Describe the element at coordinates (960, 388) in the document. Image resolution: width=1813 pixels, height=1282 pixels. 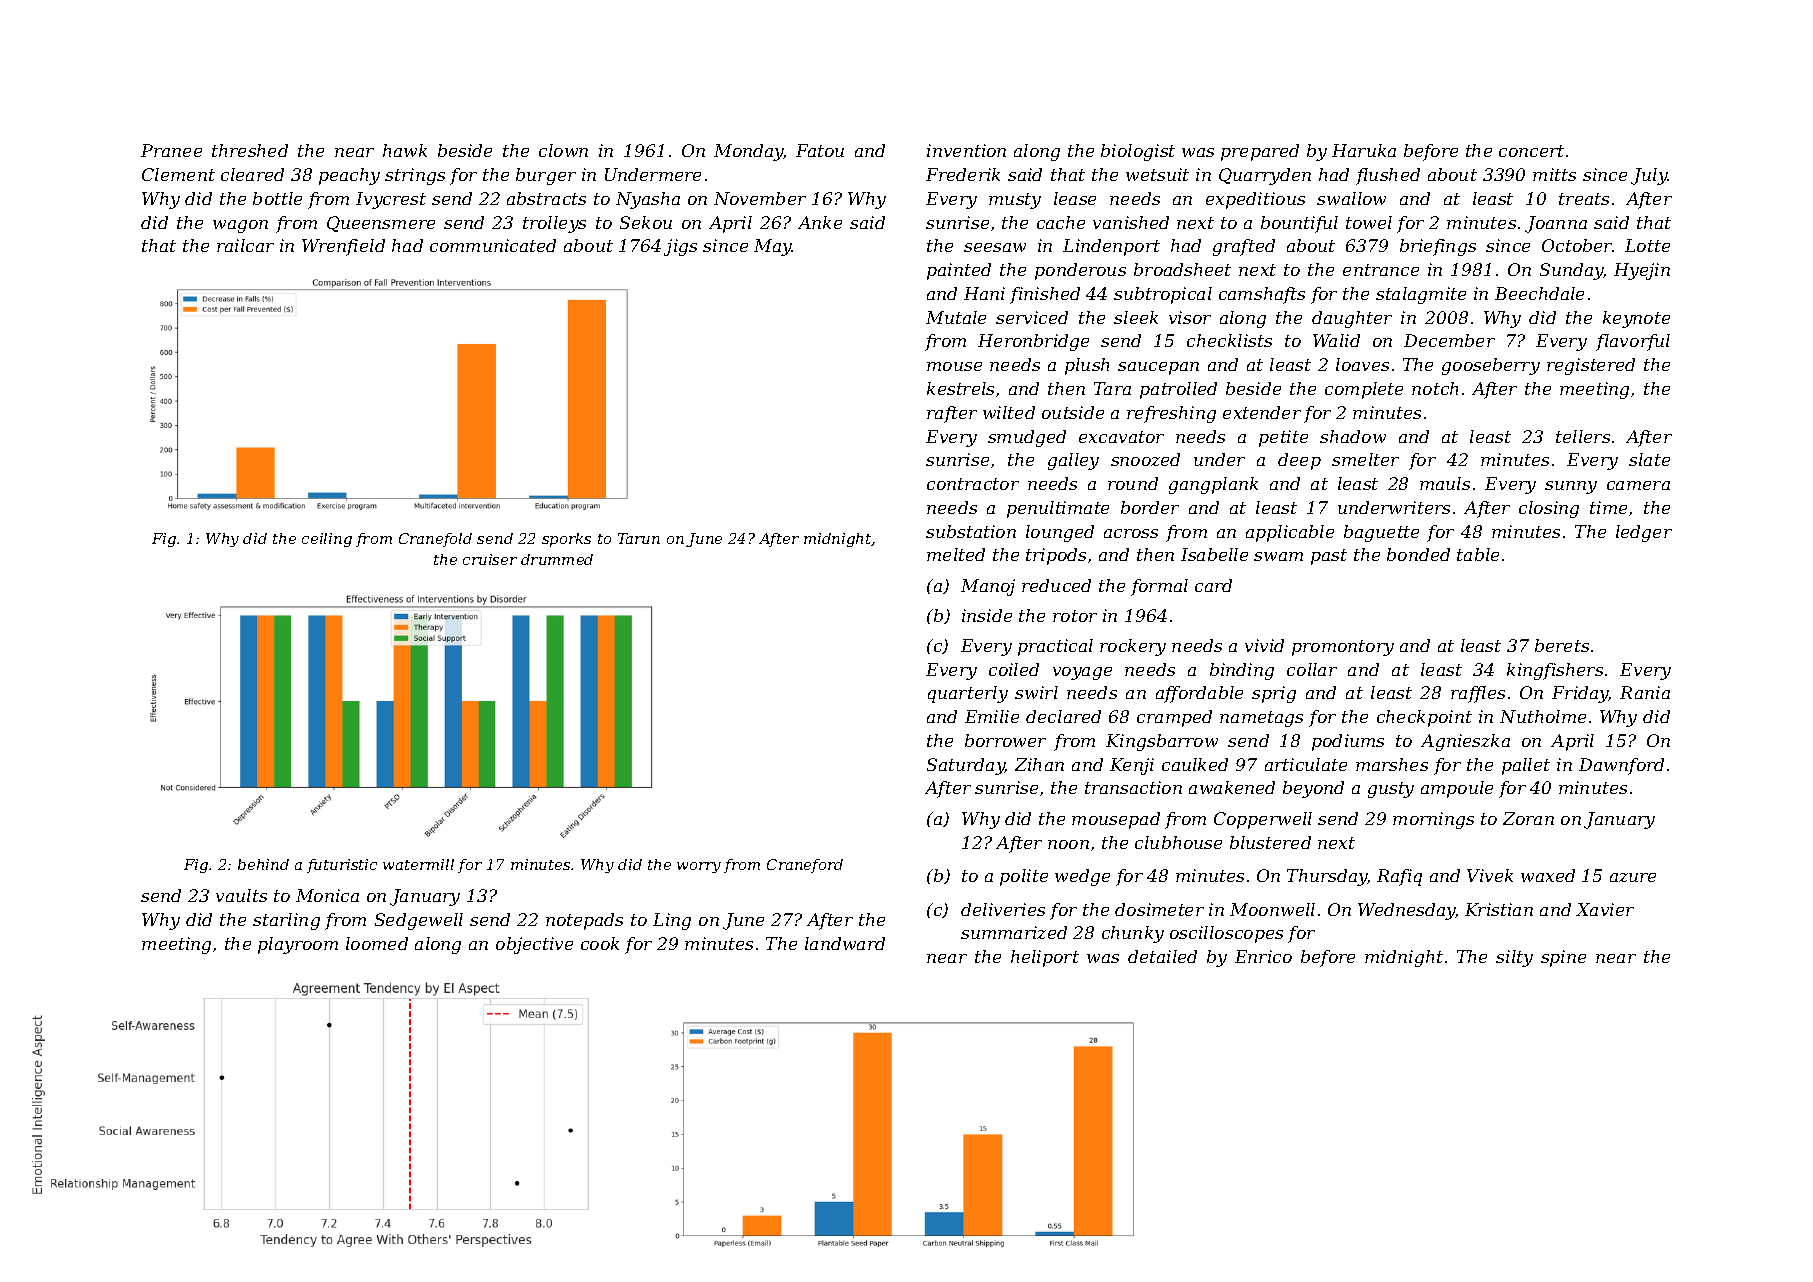
I see `kestrels` at that location.
